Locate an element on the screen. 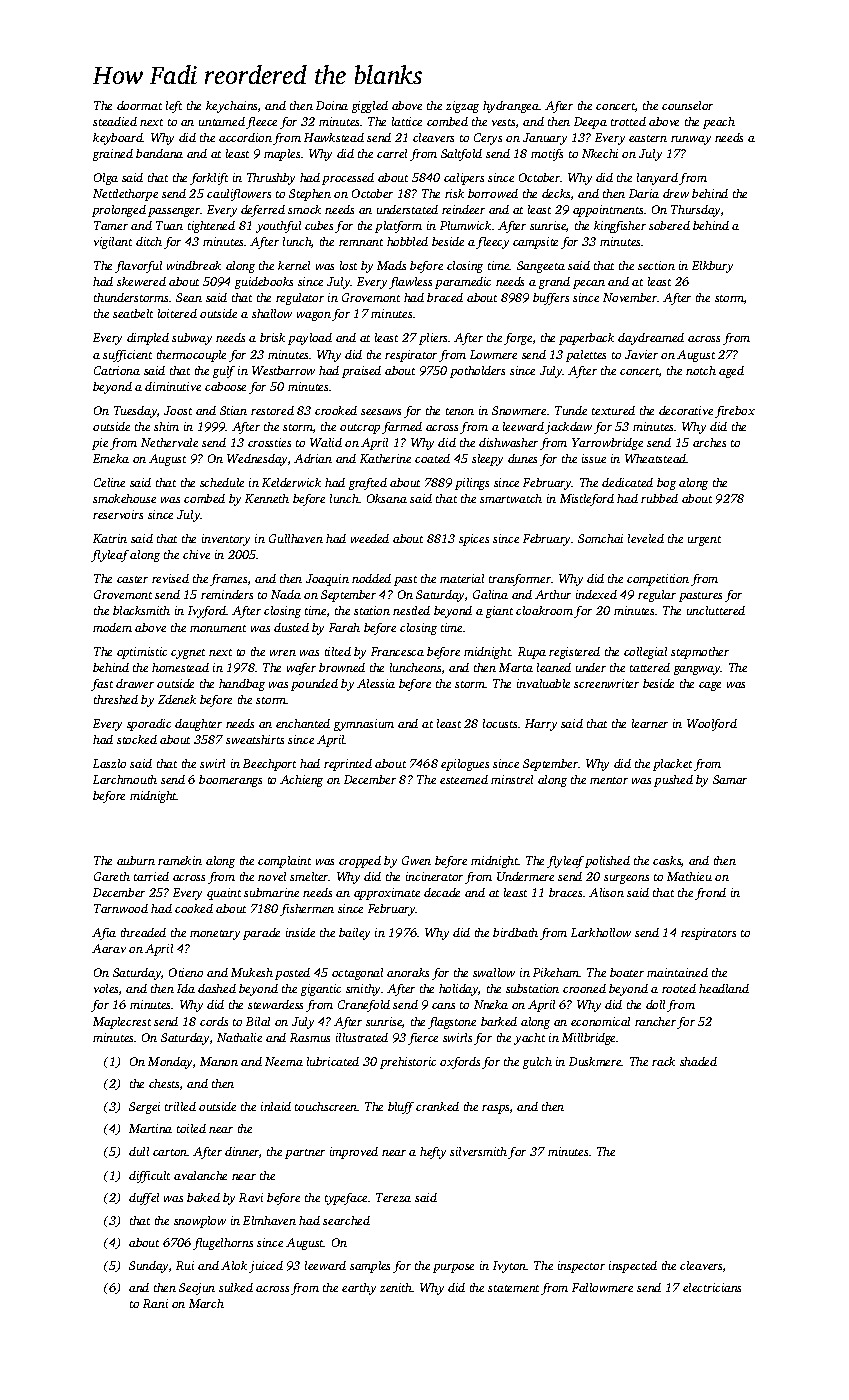 This screenshot has width=849, height=1400. Millbridge is located at coordinates (589, 1039).
